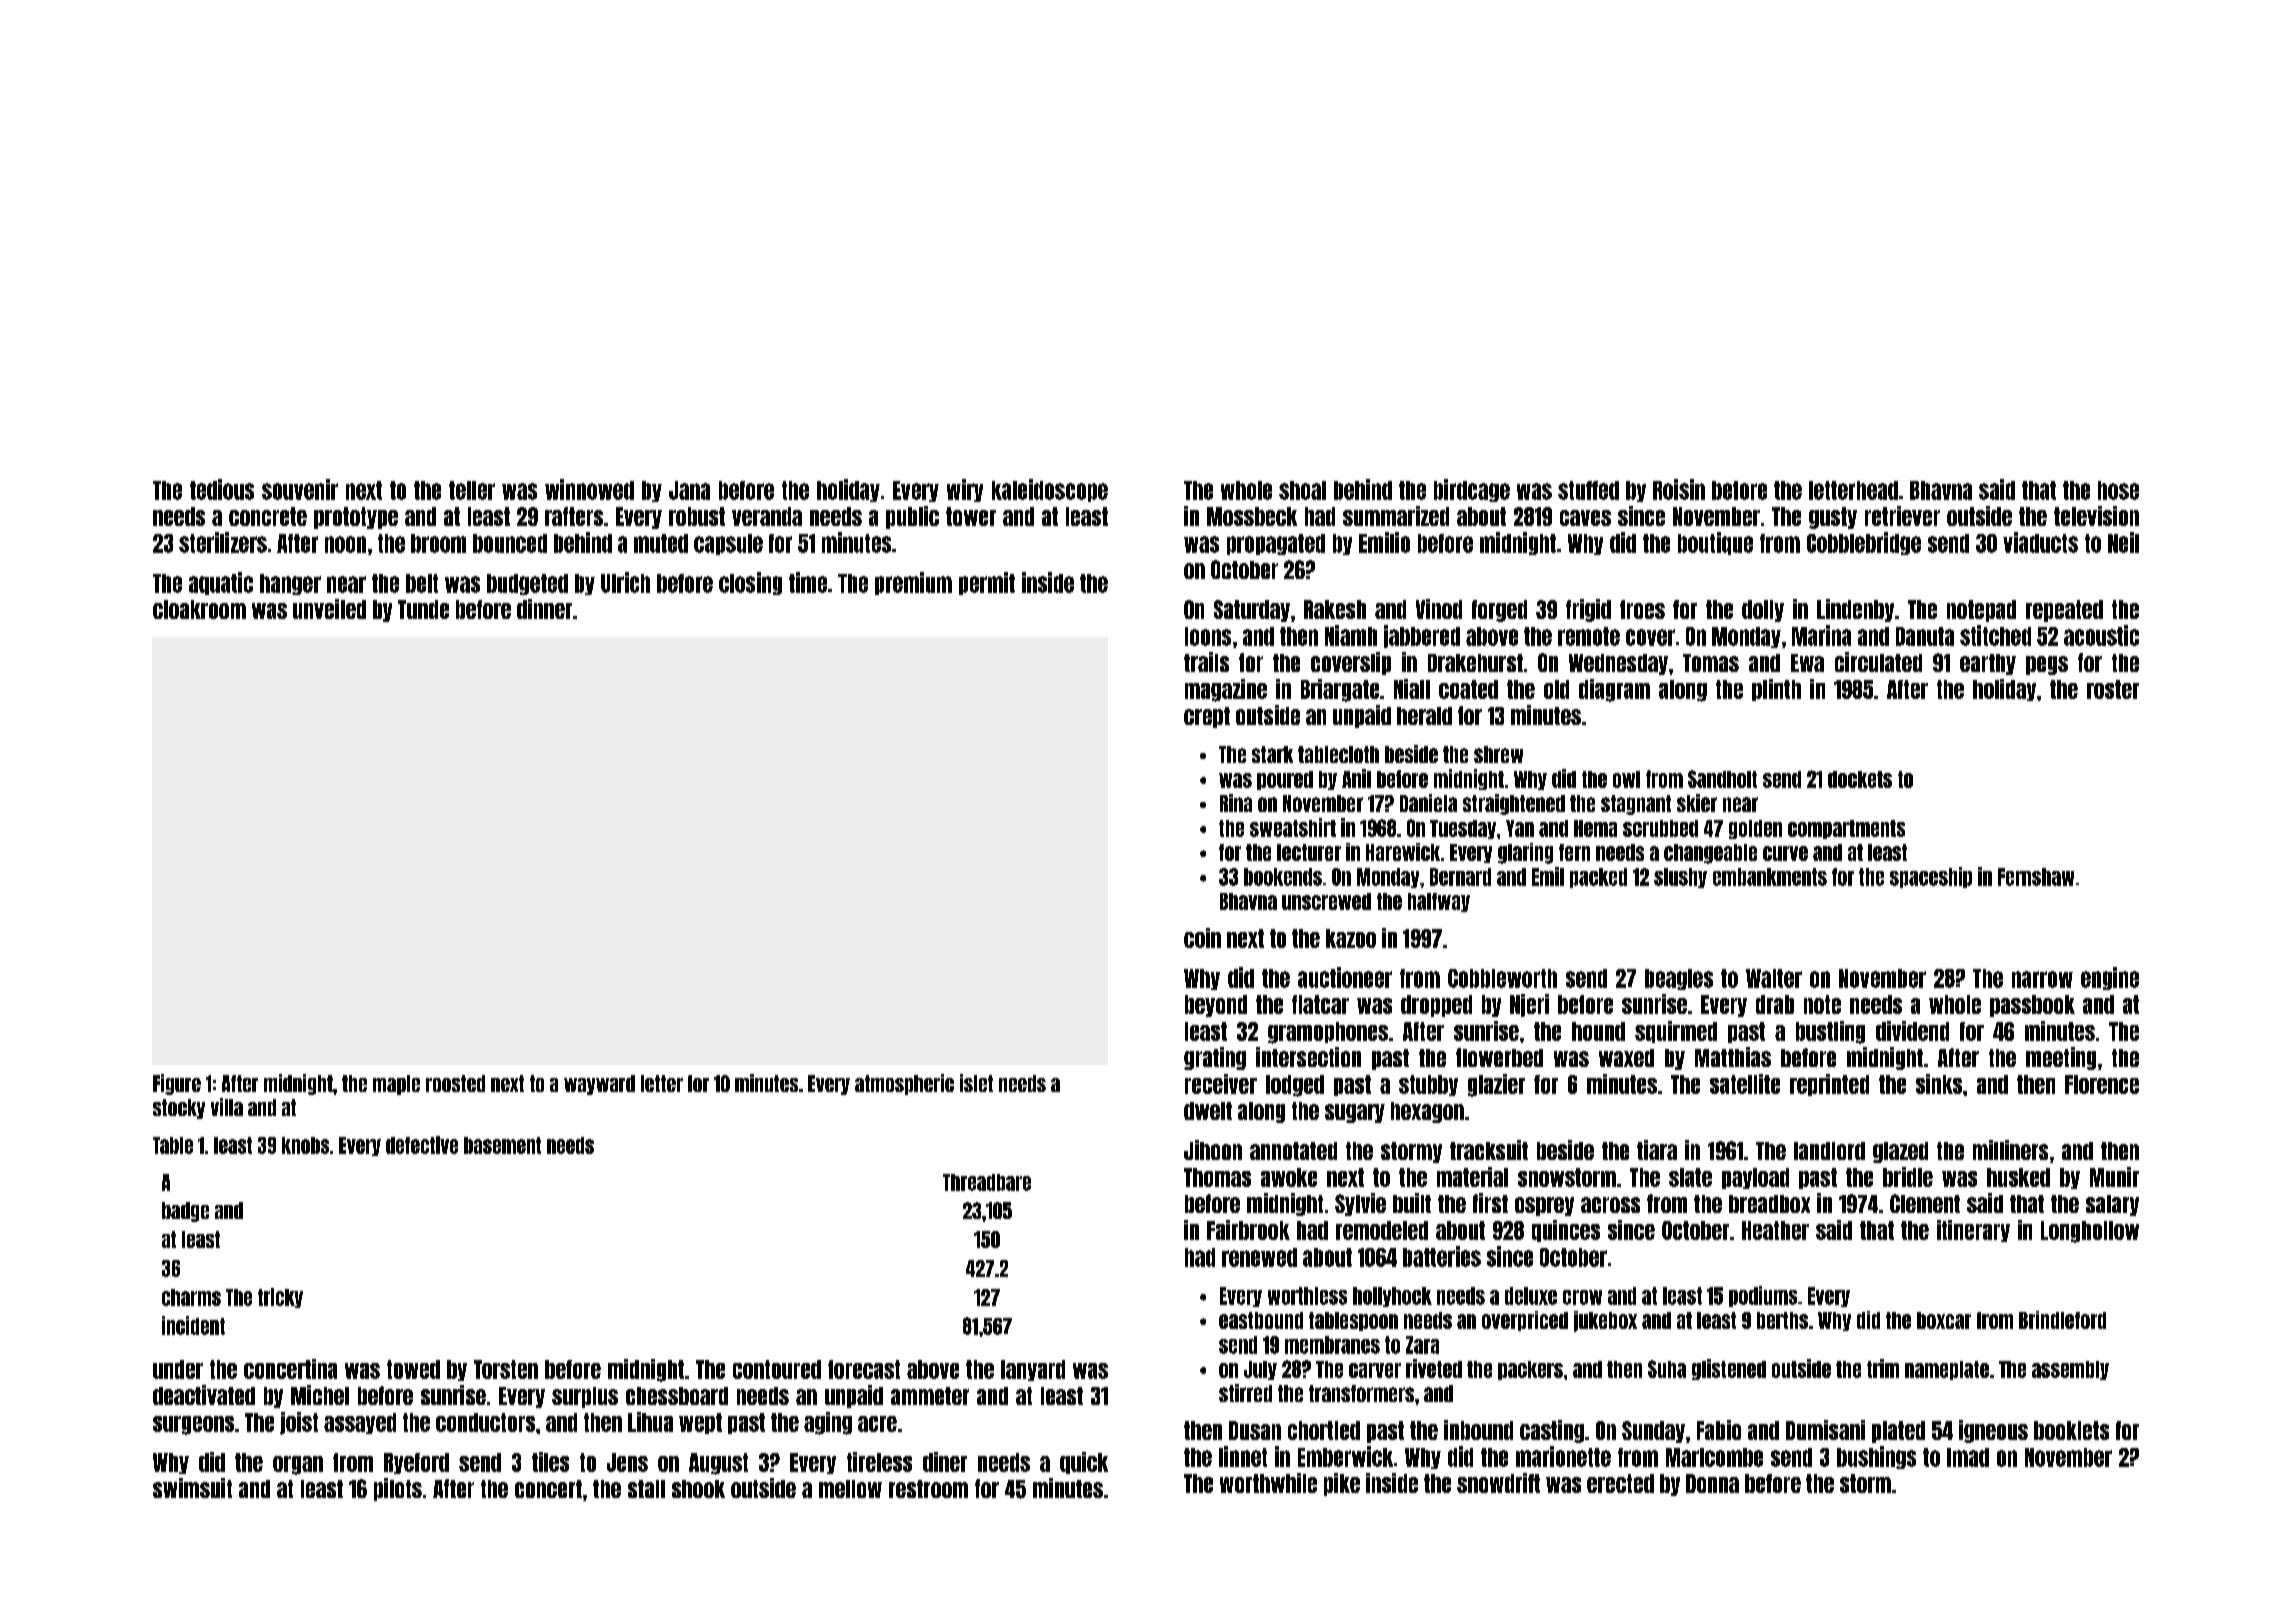 The height and width of the document is (1620, 2292). What do you see at coordinates (345, 544) in the document?
I see `noon` at bounding box center [345, 544].
